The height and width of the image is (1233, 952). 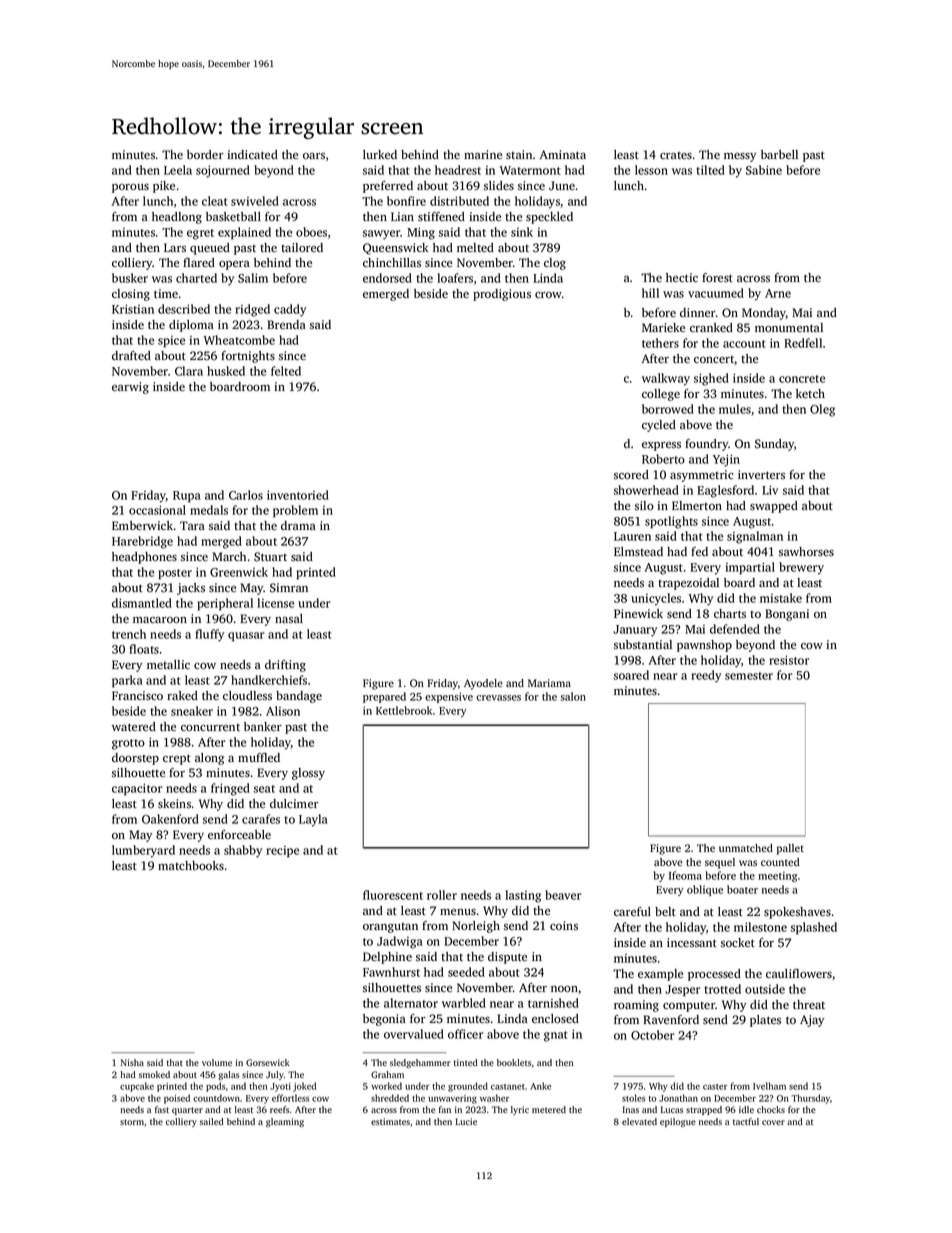 I want to click on pallet, so click(x=790, y=849).
